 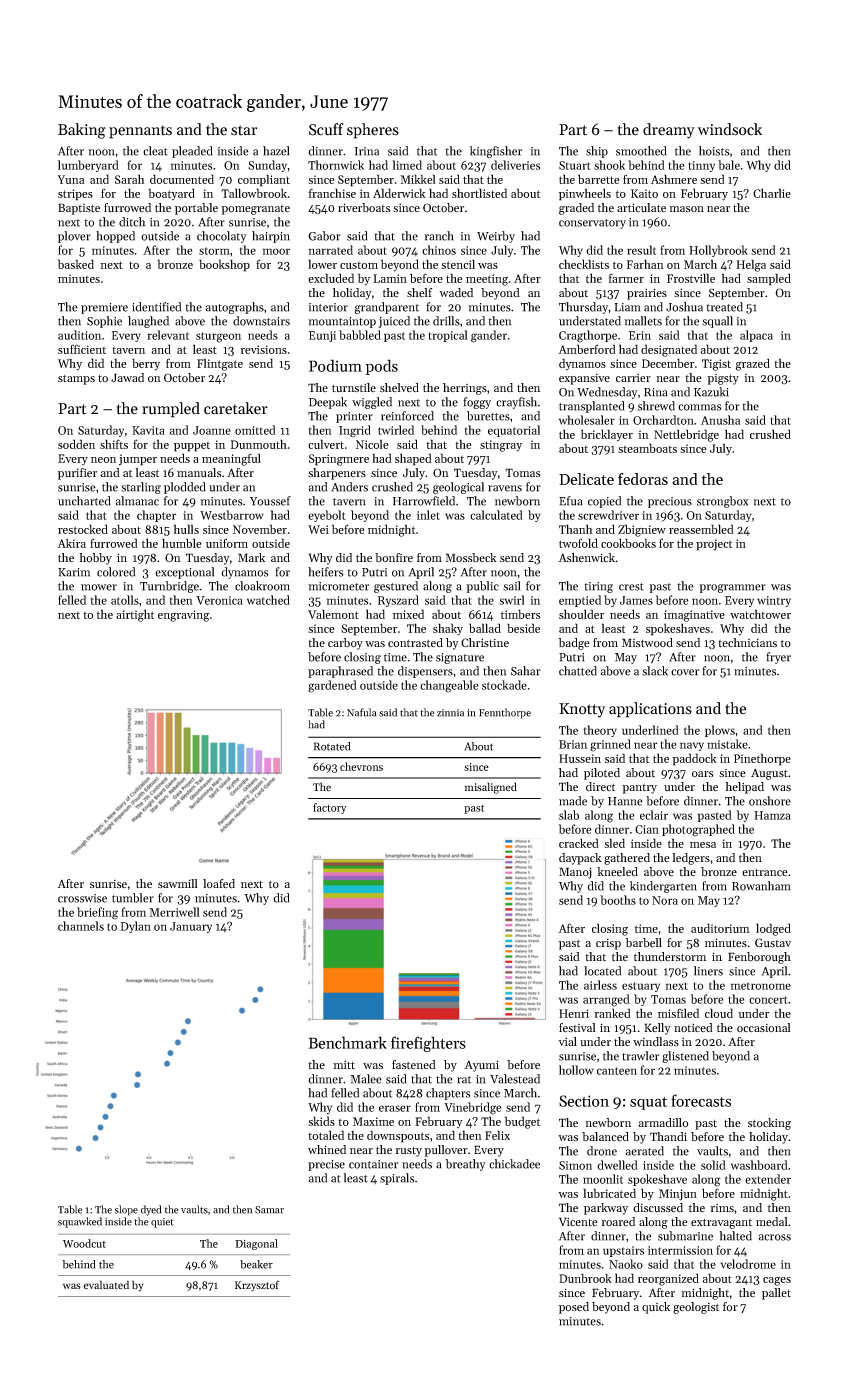 I want to click on onshore, so click(x=770, y=801).
